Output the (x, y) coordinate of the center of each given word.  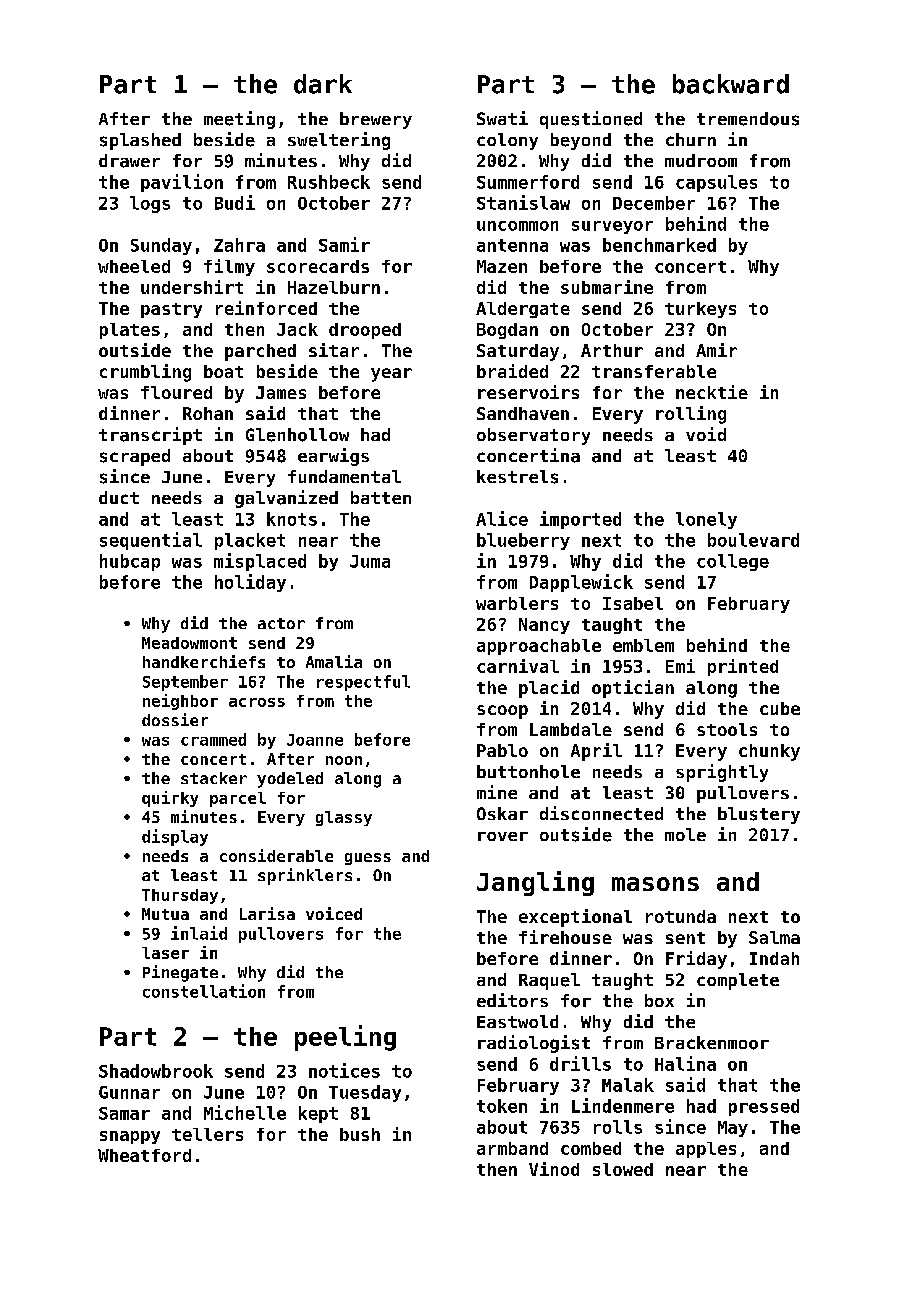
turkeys (700, 310)
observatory (533, 436)
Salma (774, 937)
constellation (204, 991)
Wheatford (144, 1155)
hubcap (130, 562)
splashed (140, 141)
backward (731, 84)
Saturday (518, 352)
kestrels (517, 477)
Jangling (535, 883)
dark (323, 84)
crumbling (145, 373)
